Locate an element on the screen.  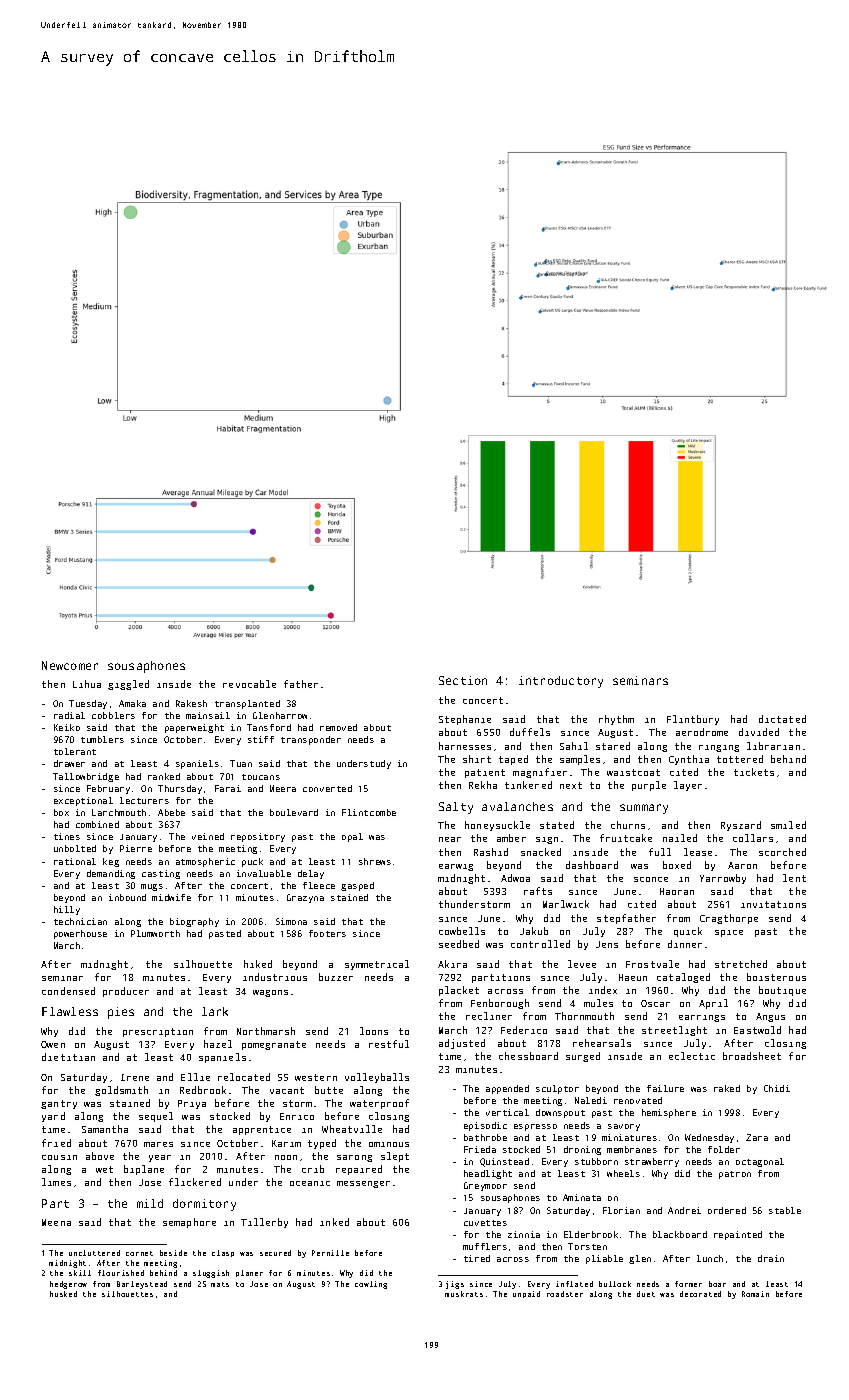
Newcomer is located at coordinates (70, 665).
